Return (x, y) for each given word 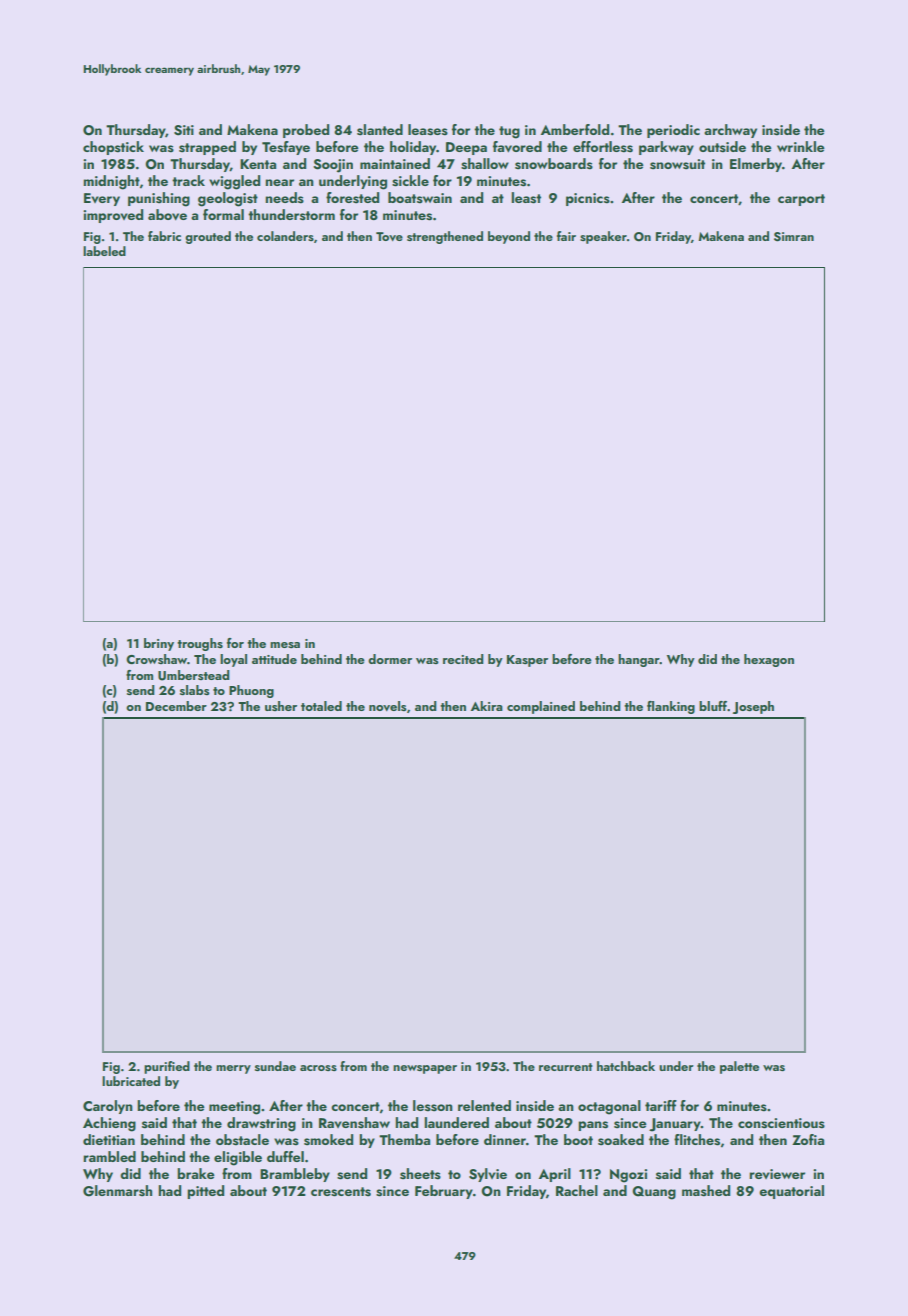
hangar (639, 660)
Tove (389, 236)
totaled (321, 706)
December (176, 706)
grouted (208, 237)
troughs (200, 644)
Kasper (527, 661)
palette (739, 1067)
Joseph (753, 707)
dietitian (109, 1139)
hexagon (769, 660)
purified (167, 1067)
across (318, 1068)
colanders (285, 236)
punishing (159, 199)
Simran (794, 237)
